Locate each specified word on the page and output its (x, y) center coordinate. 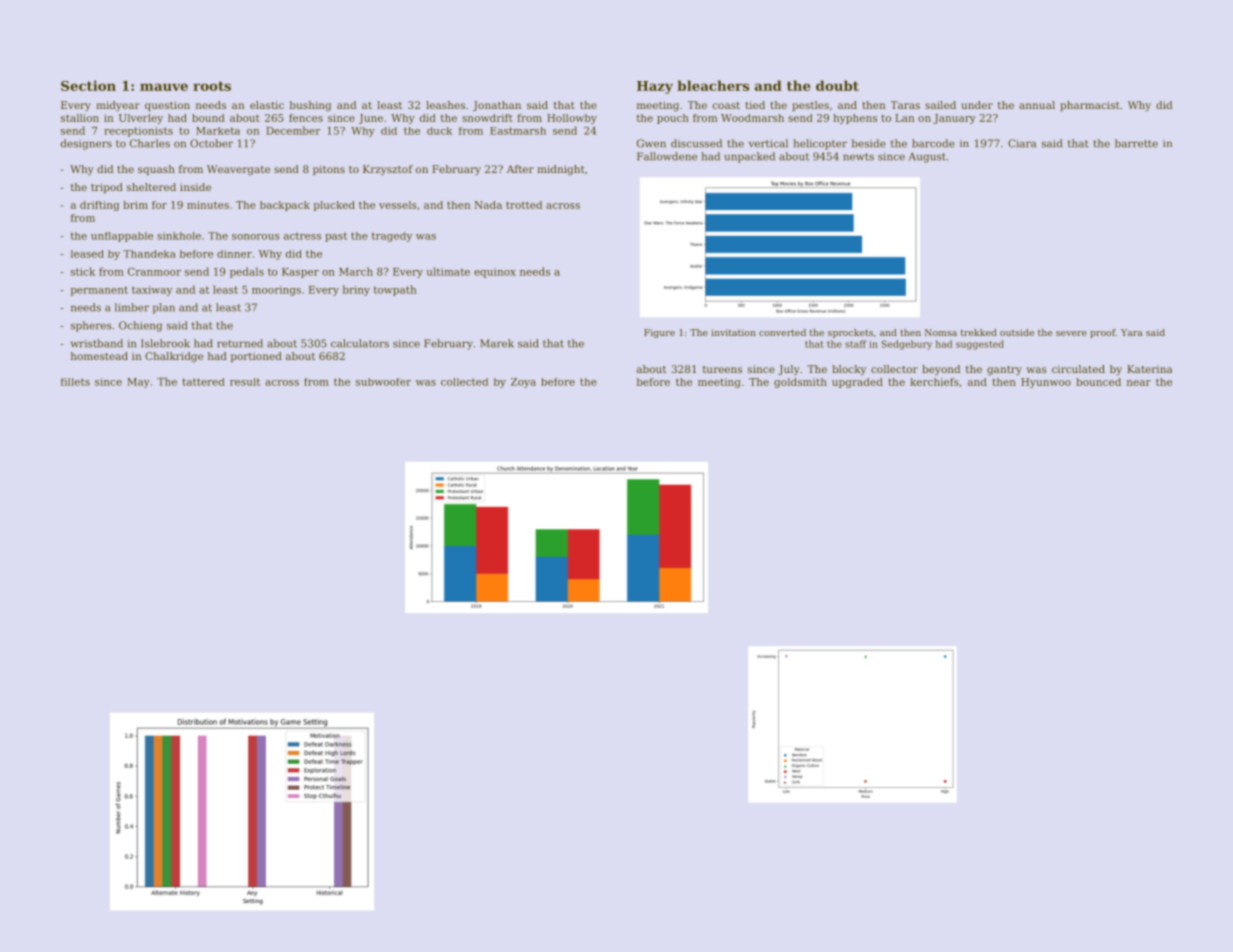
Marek (497, 343)
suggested (980, 345)
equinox (495, 273)
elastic (267, 105)
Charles (150, 143)
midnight (561, 170)
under (977, 105)
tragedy (392, 237)
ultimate (448, 271)
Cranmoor (154, 271)
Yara (1132, 332)
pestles (810, 106)
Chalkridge (174, 357)
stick (83, 271)
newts (858, 157)
